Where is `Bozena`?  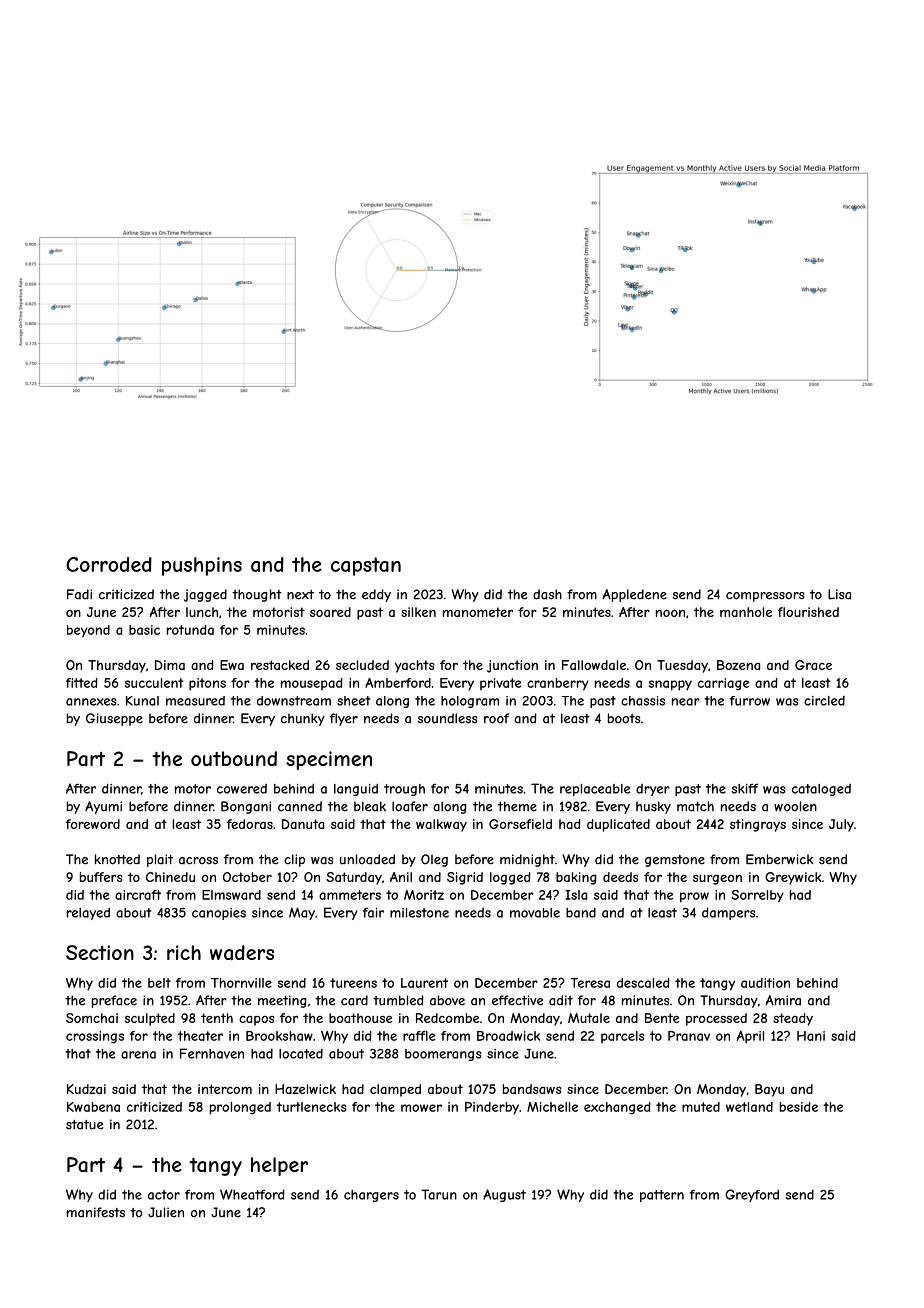
Bozena is located at coordinates (738, 665).
